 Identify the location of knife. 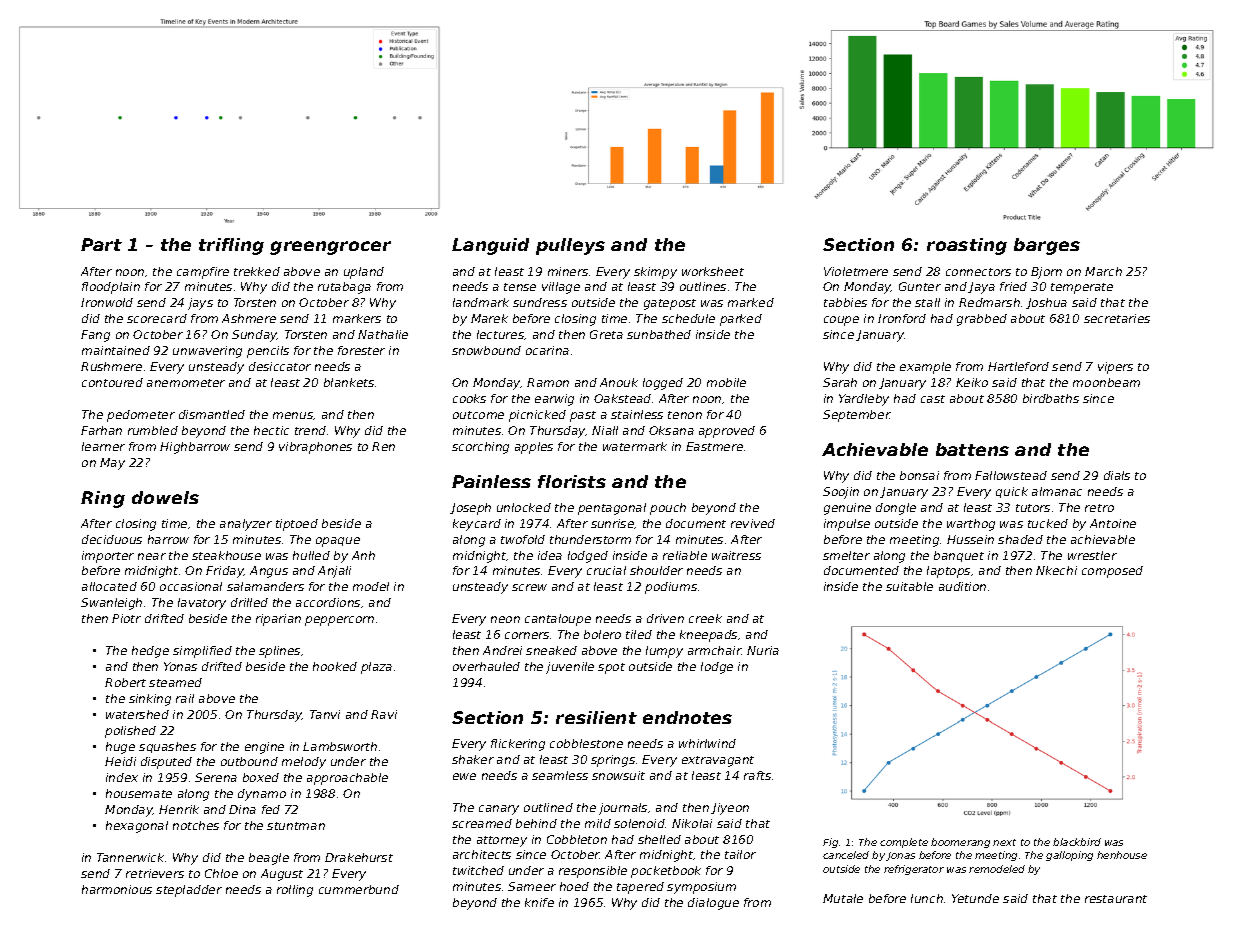
(539, 902).
